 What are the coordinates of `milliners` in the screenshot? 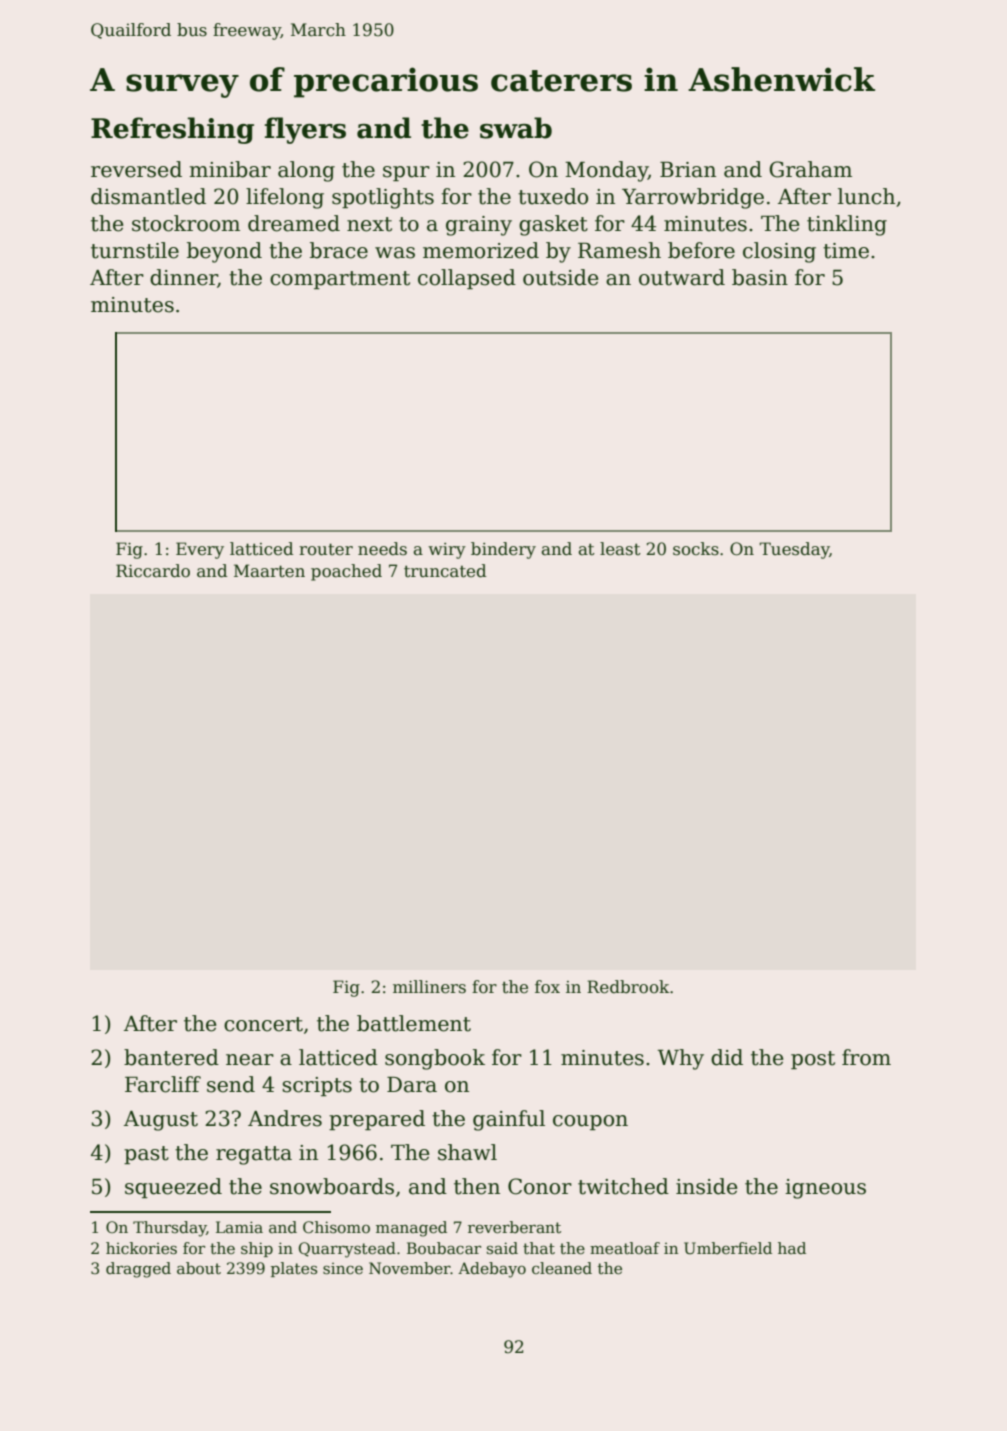 It's located at (429, 987).
